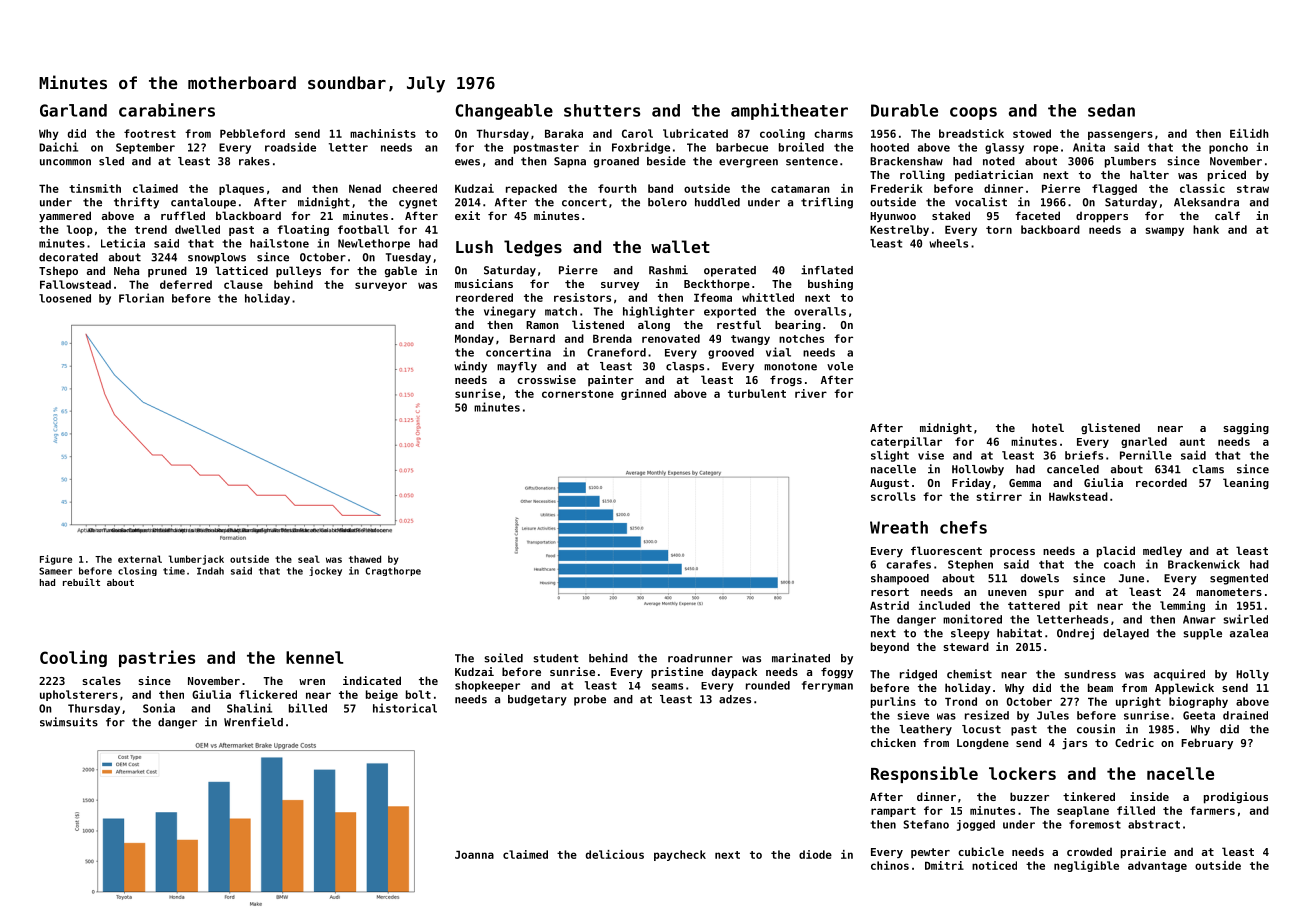 The image size is (1308, 924). I want to click on habitat, so click(1019, 633).
